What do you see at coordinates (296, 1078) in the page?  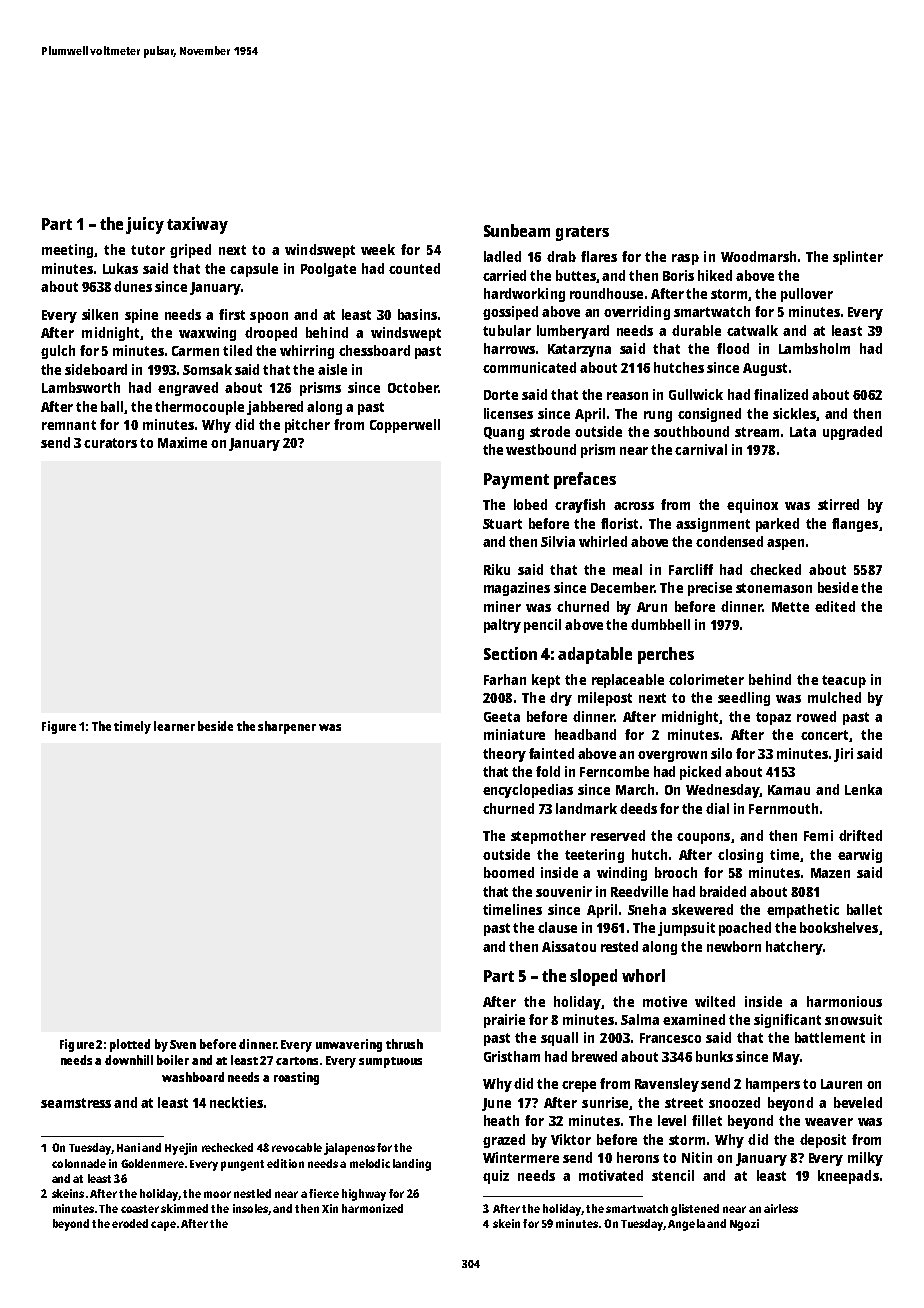 I see `roasting` at bounding box center [296, 1078].
